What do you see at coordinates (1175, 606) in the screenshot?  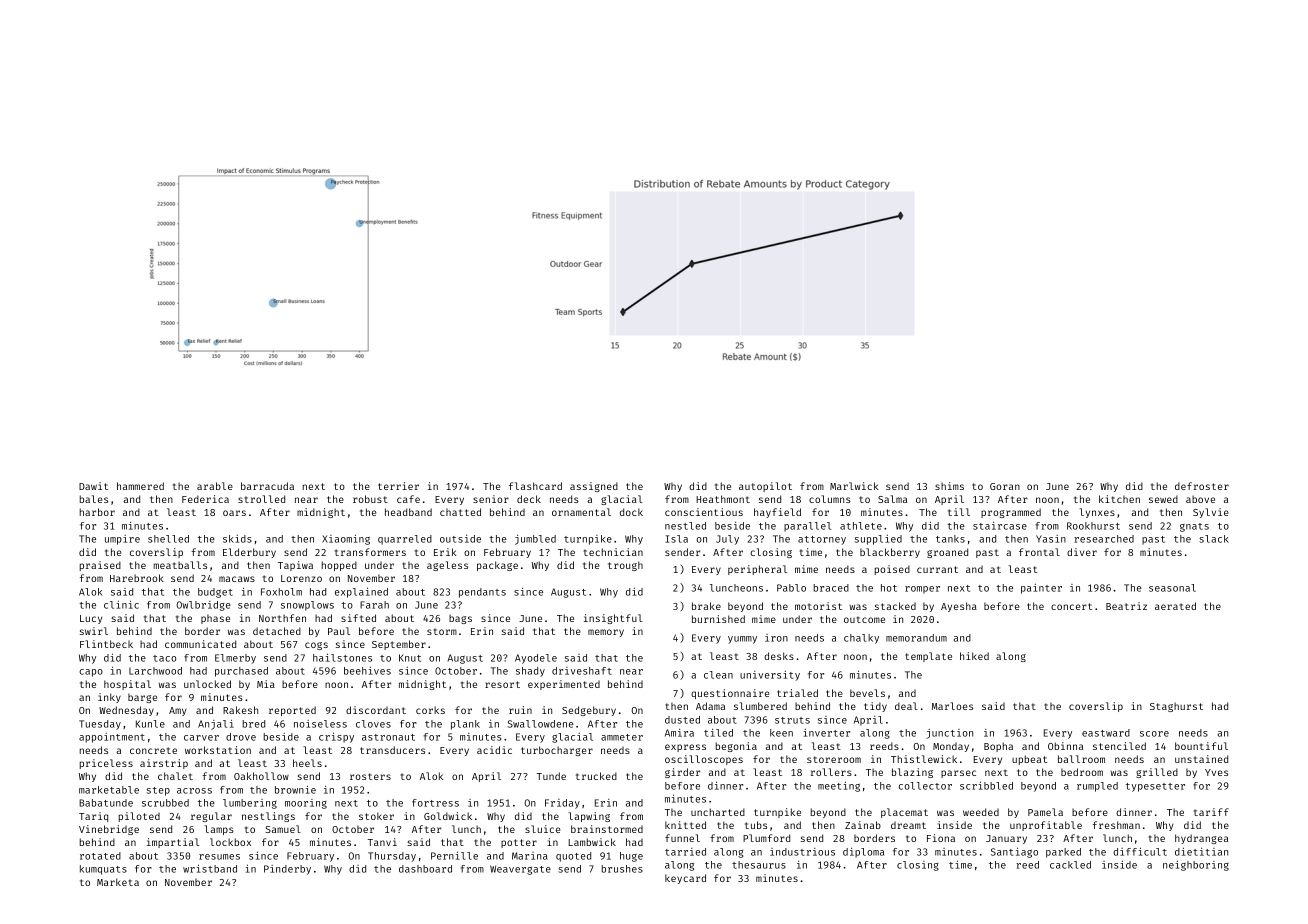 I see `aerated` at bounding box center [1175, 606].
